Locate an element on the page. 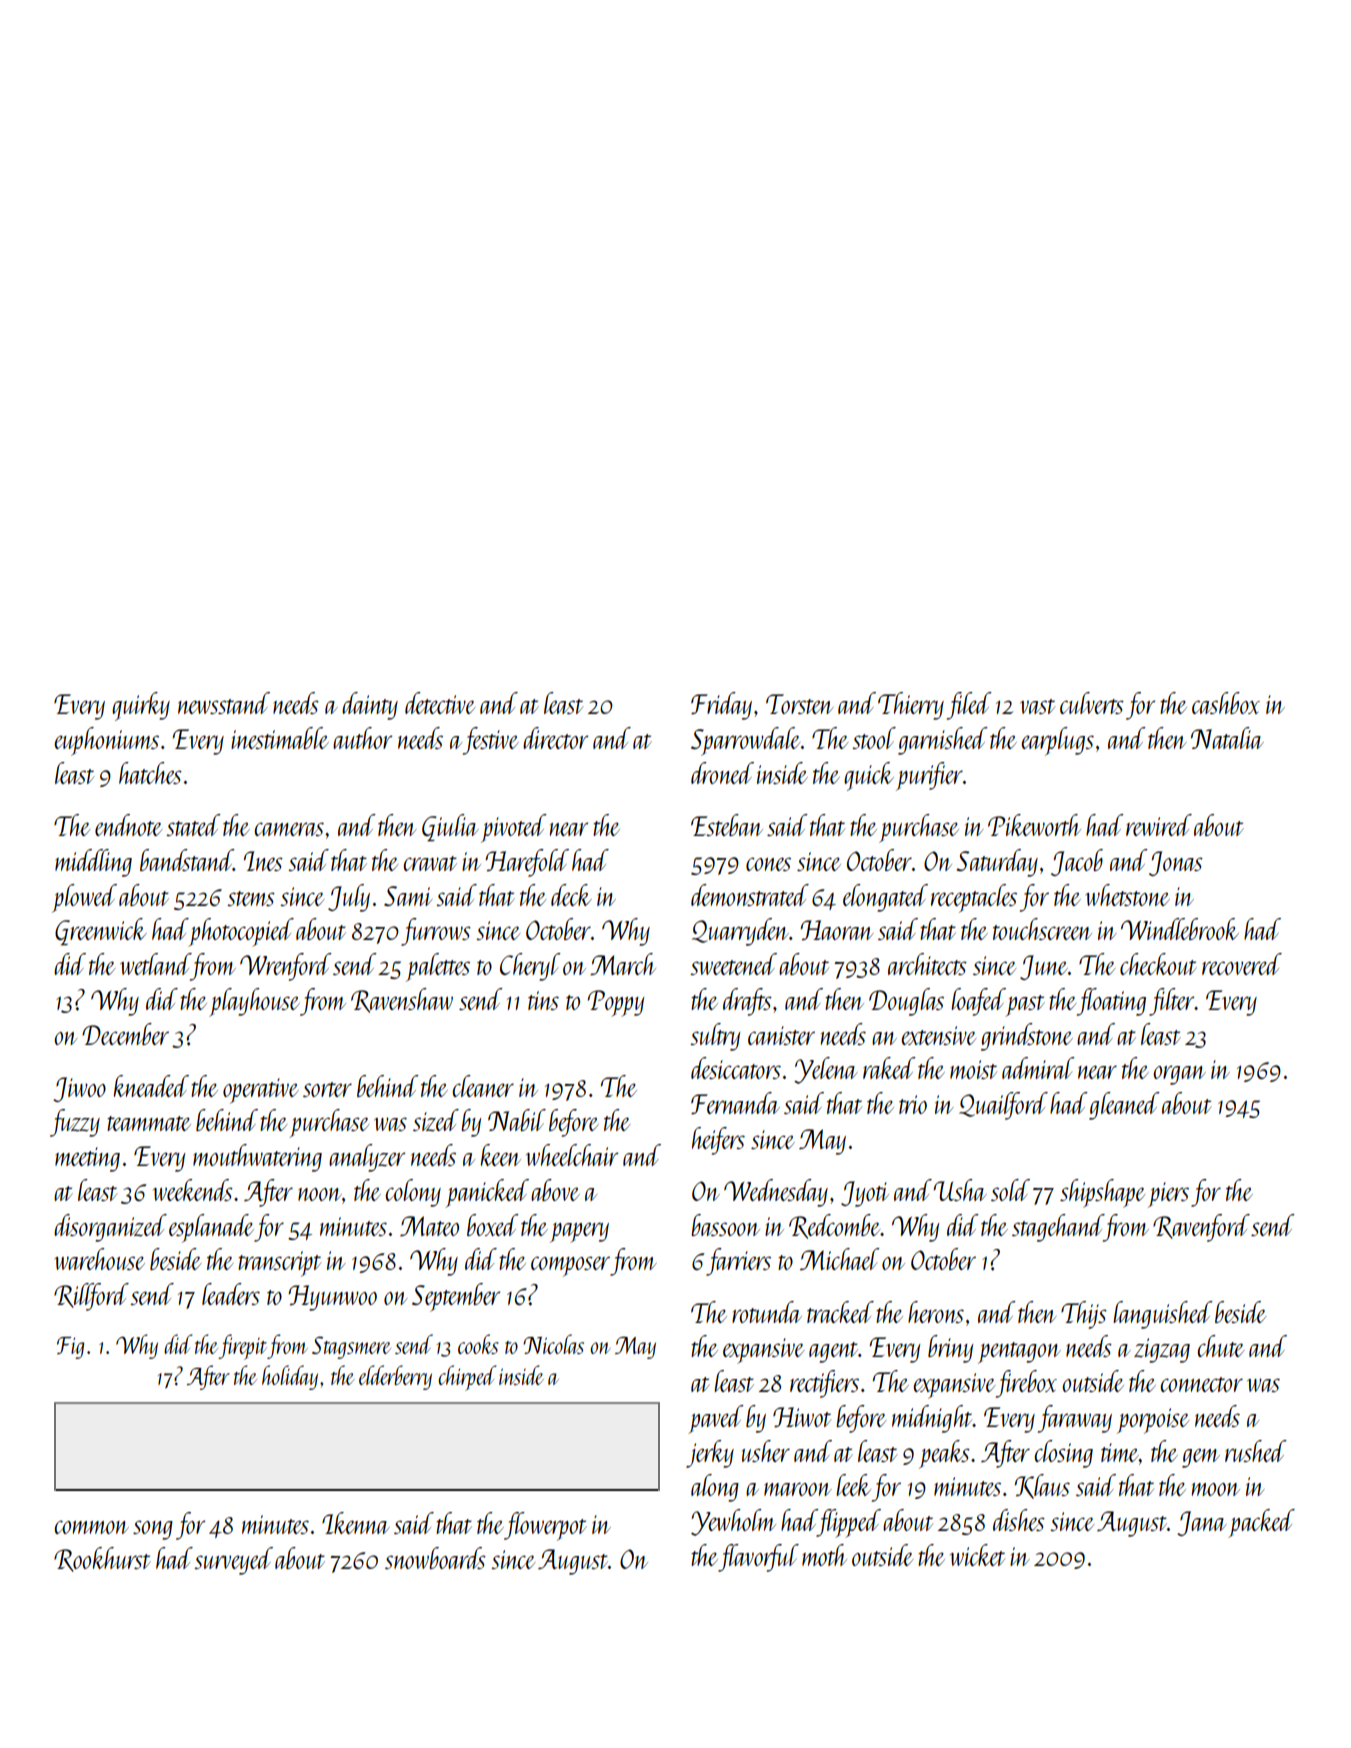  dainty is located at coordinates (370, 706).
